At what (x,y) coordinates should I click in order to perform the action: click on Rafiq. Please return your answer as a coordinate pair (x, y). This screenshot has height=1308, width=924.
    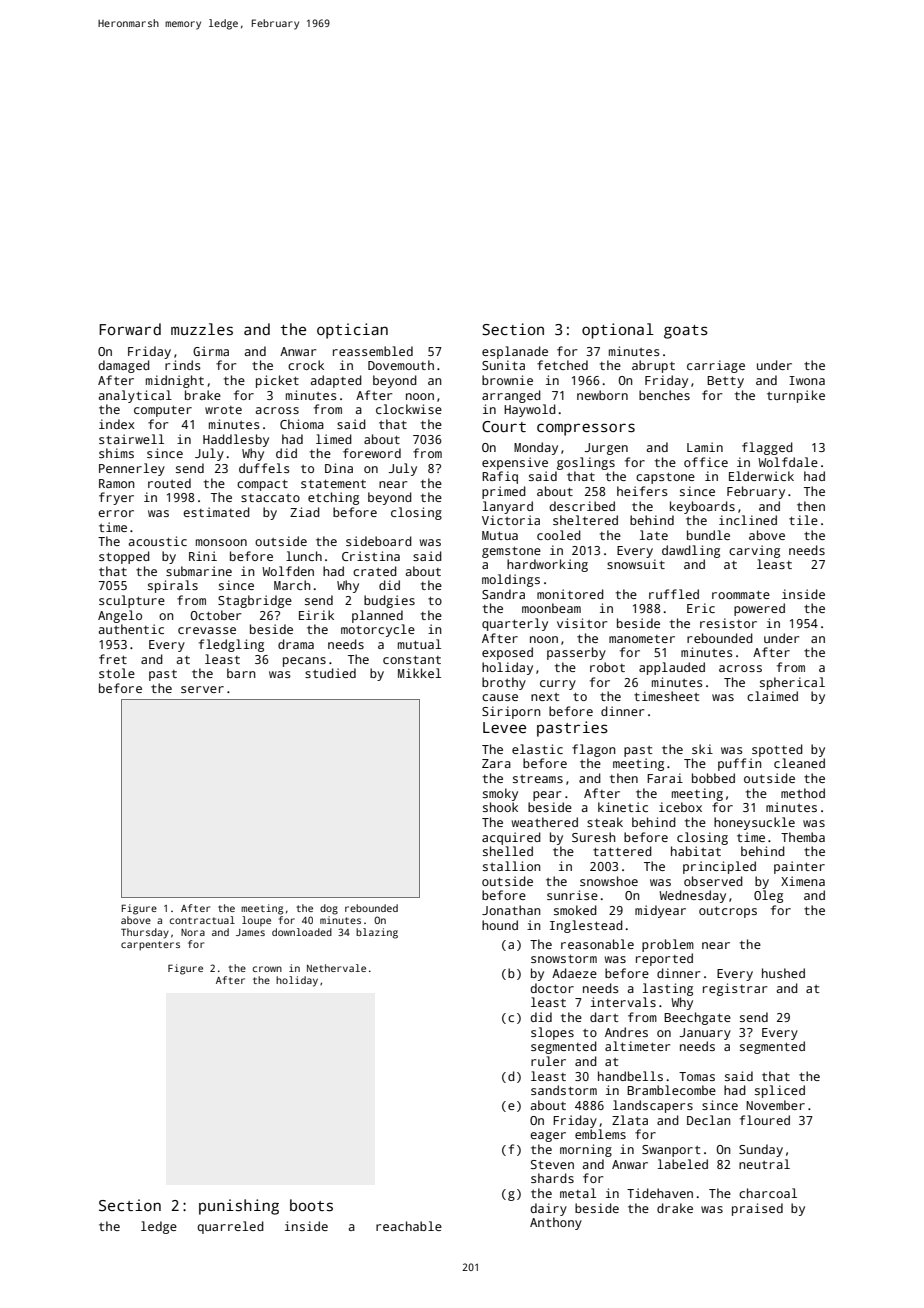
    Looking at the image, I should click on (500, 477).
